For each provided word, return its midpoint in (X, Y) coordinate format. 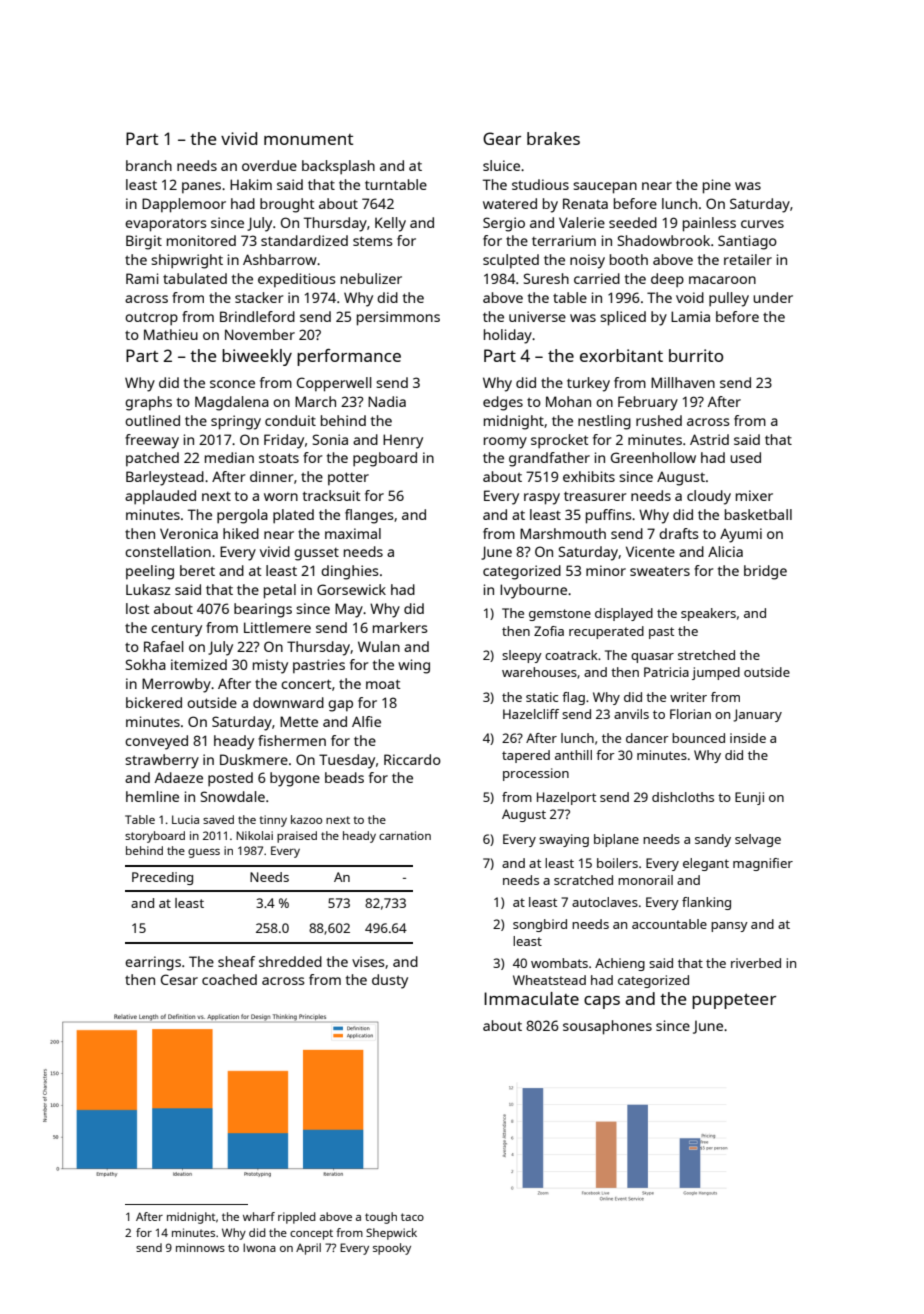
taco (412, 1217)
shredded (290, 961)
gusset (316, 554)
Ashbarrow (280, 259)
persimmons (398, 318)
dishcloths (683, 797)
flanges (369, 516)
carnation (405, 835)
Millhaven (683, 382)
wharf (259, 1216)
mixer (754, 495)
